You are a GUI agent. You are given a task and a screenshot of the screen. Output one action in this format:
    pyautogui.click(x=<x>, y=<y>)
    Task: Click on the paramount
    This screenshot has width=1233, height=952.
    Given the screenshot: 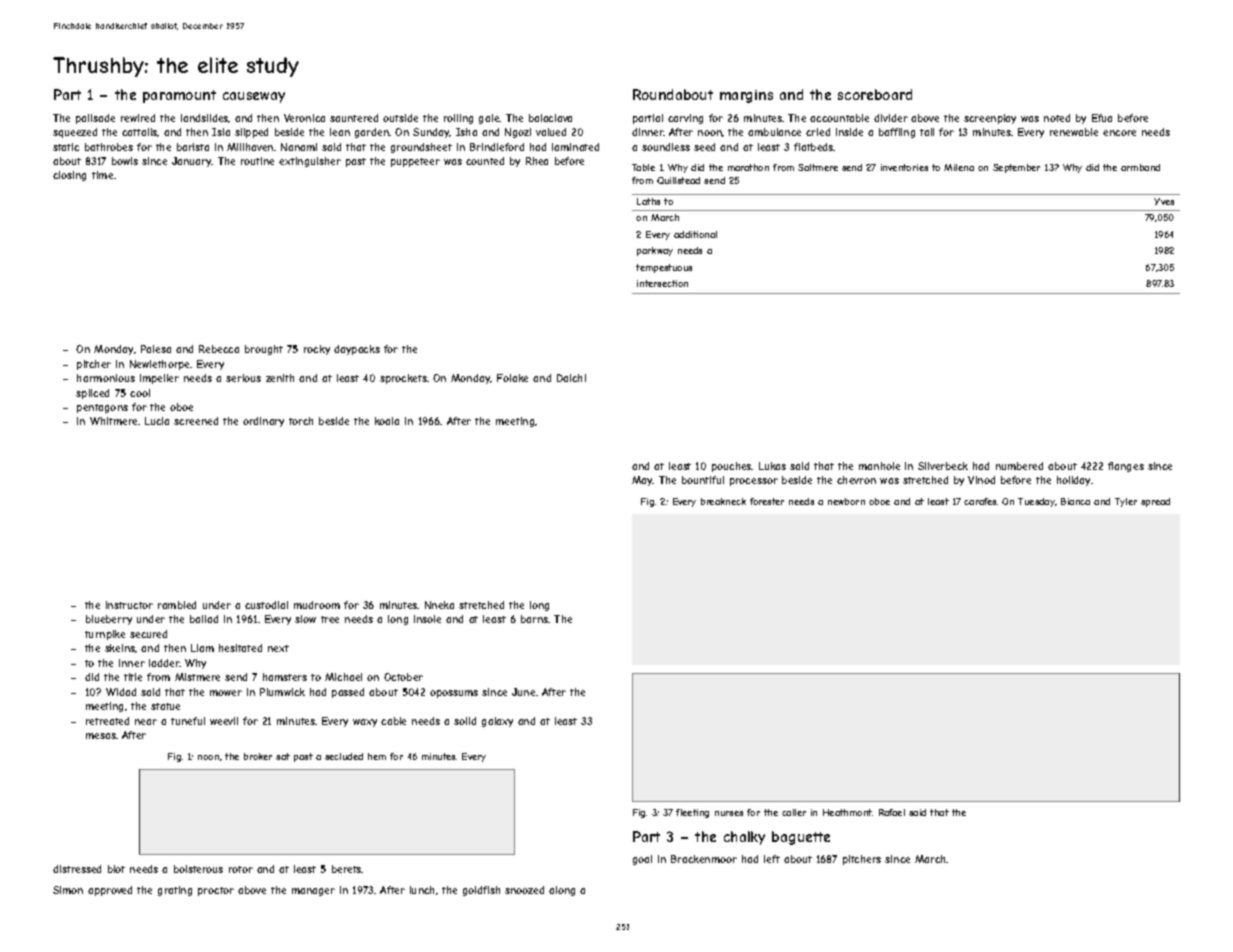 What is the action you would take?
    pyautogui.click(x=179, y=96)
